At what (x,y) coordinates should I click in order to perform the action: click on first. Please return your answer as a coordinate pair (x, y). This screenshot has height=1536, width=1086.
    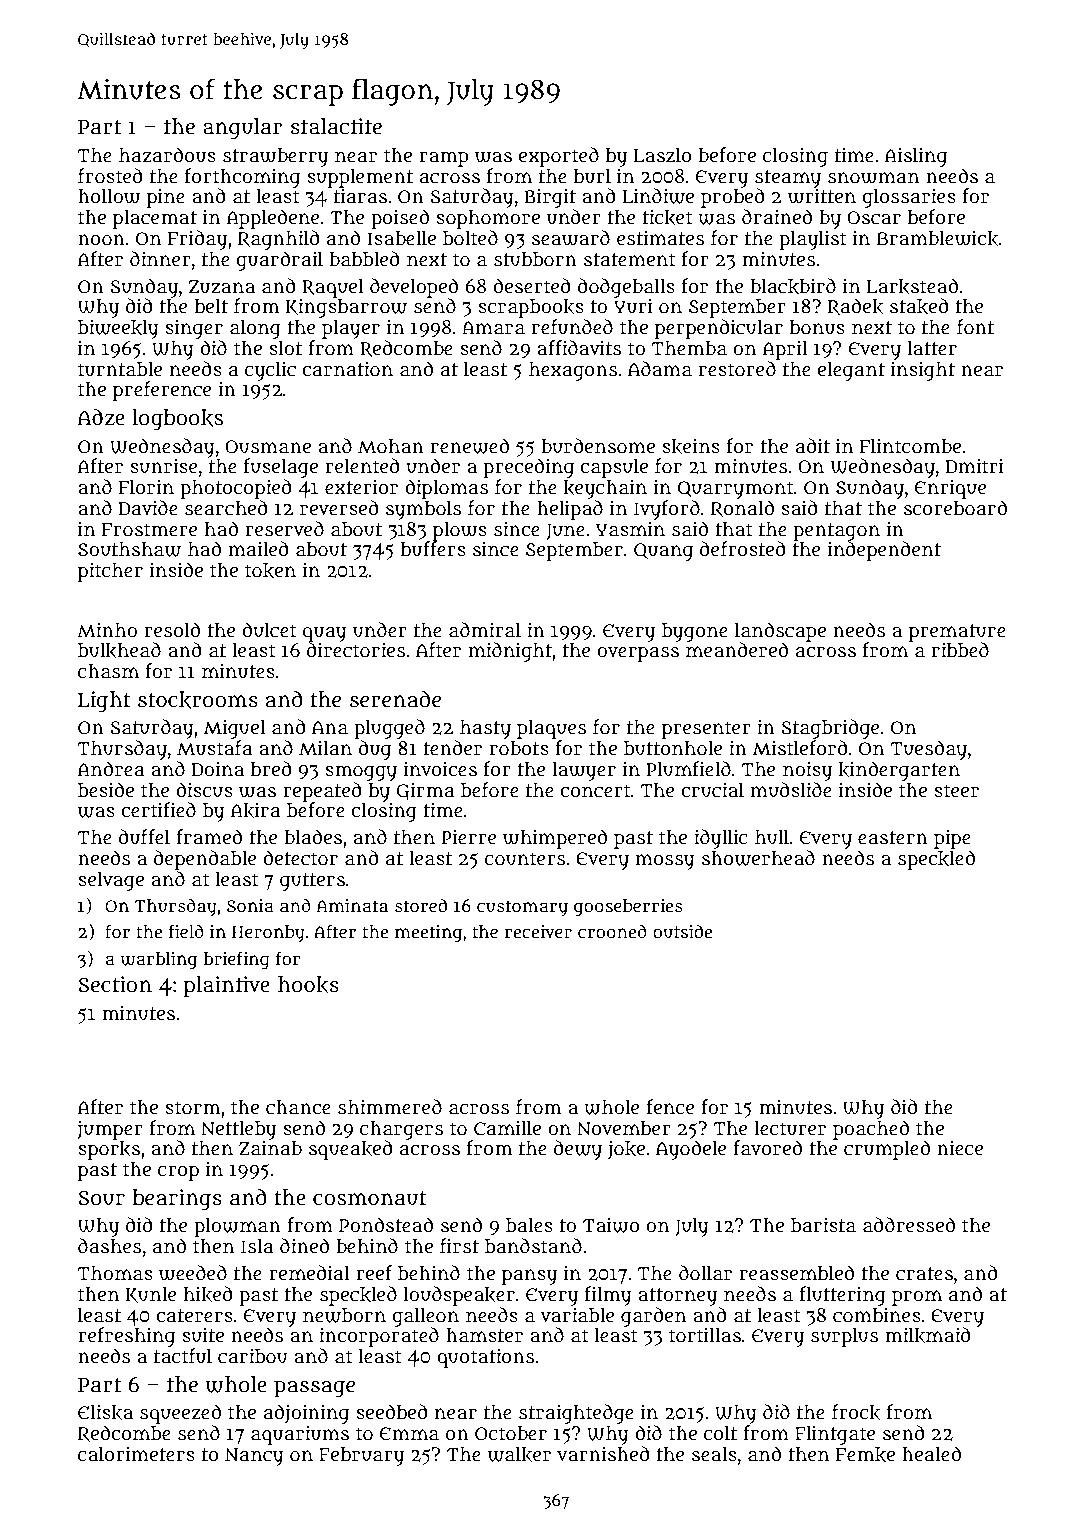
    Looking at the image, I should click on (459, 1246).
